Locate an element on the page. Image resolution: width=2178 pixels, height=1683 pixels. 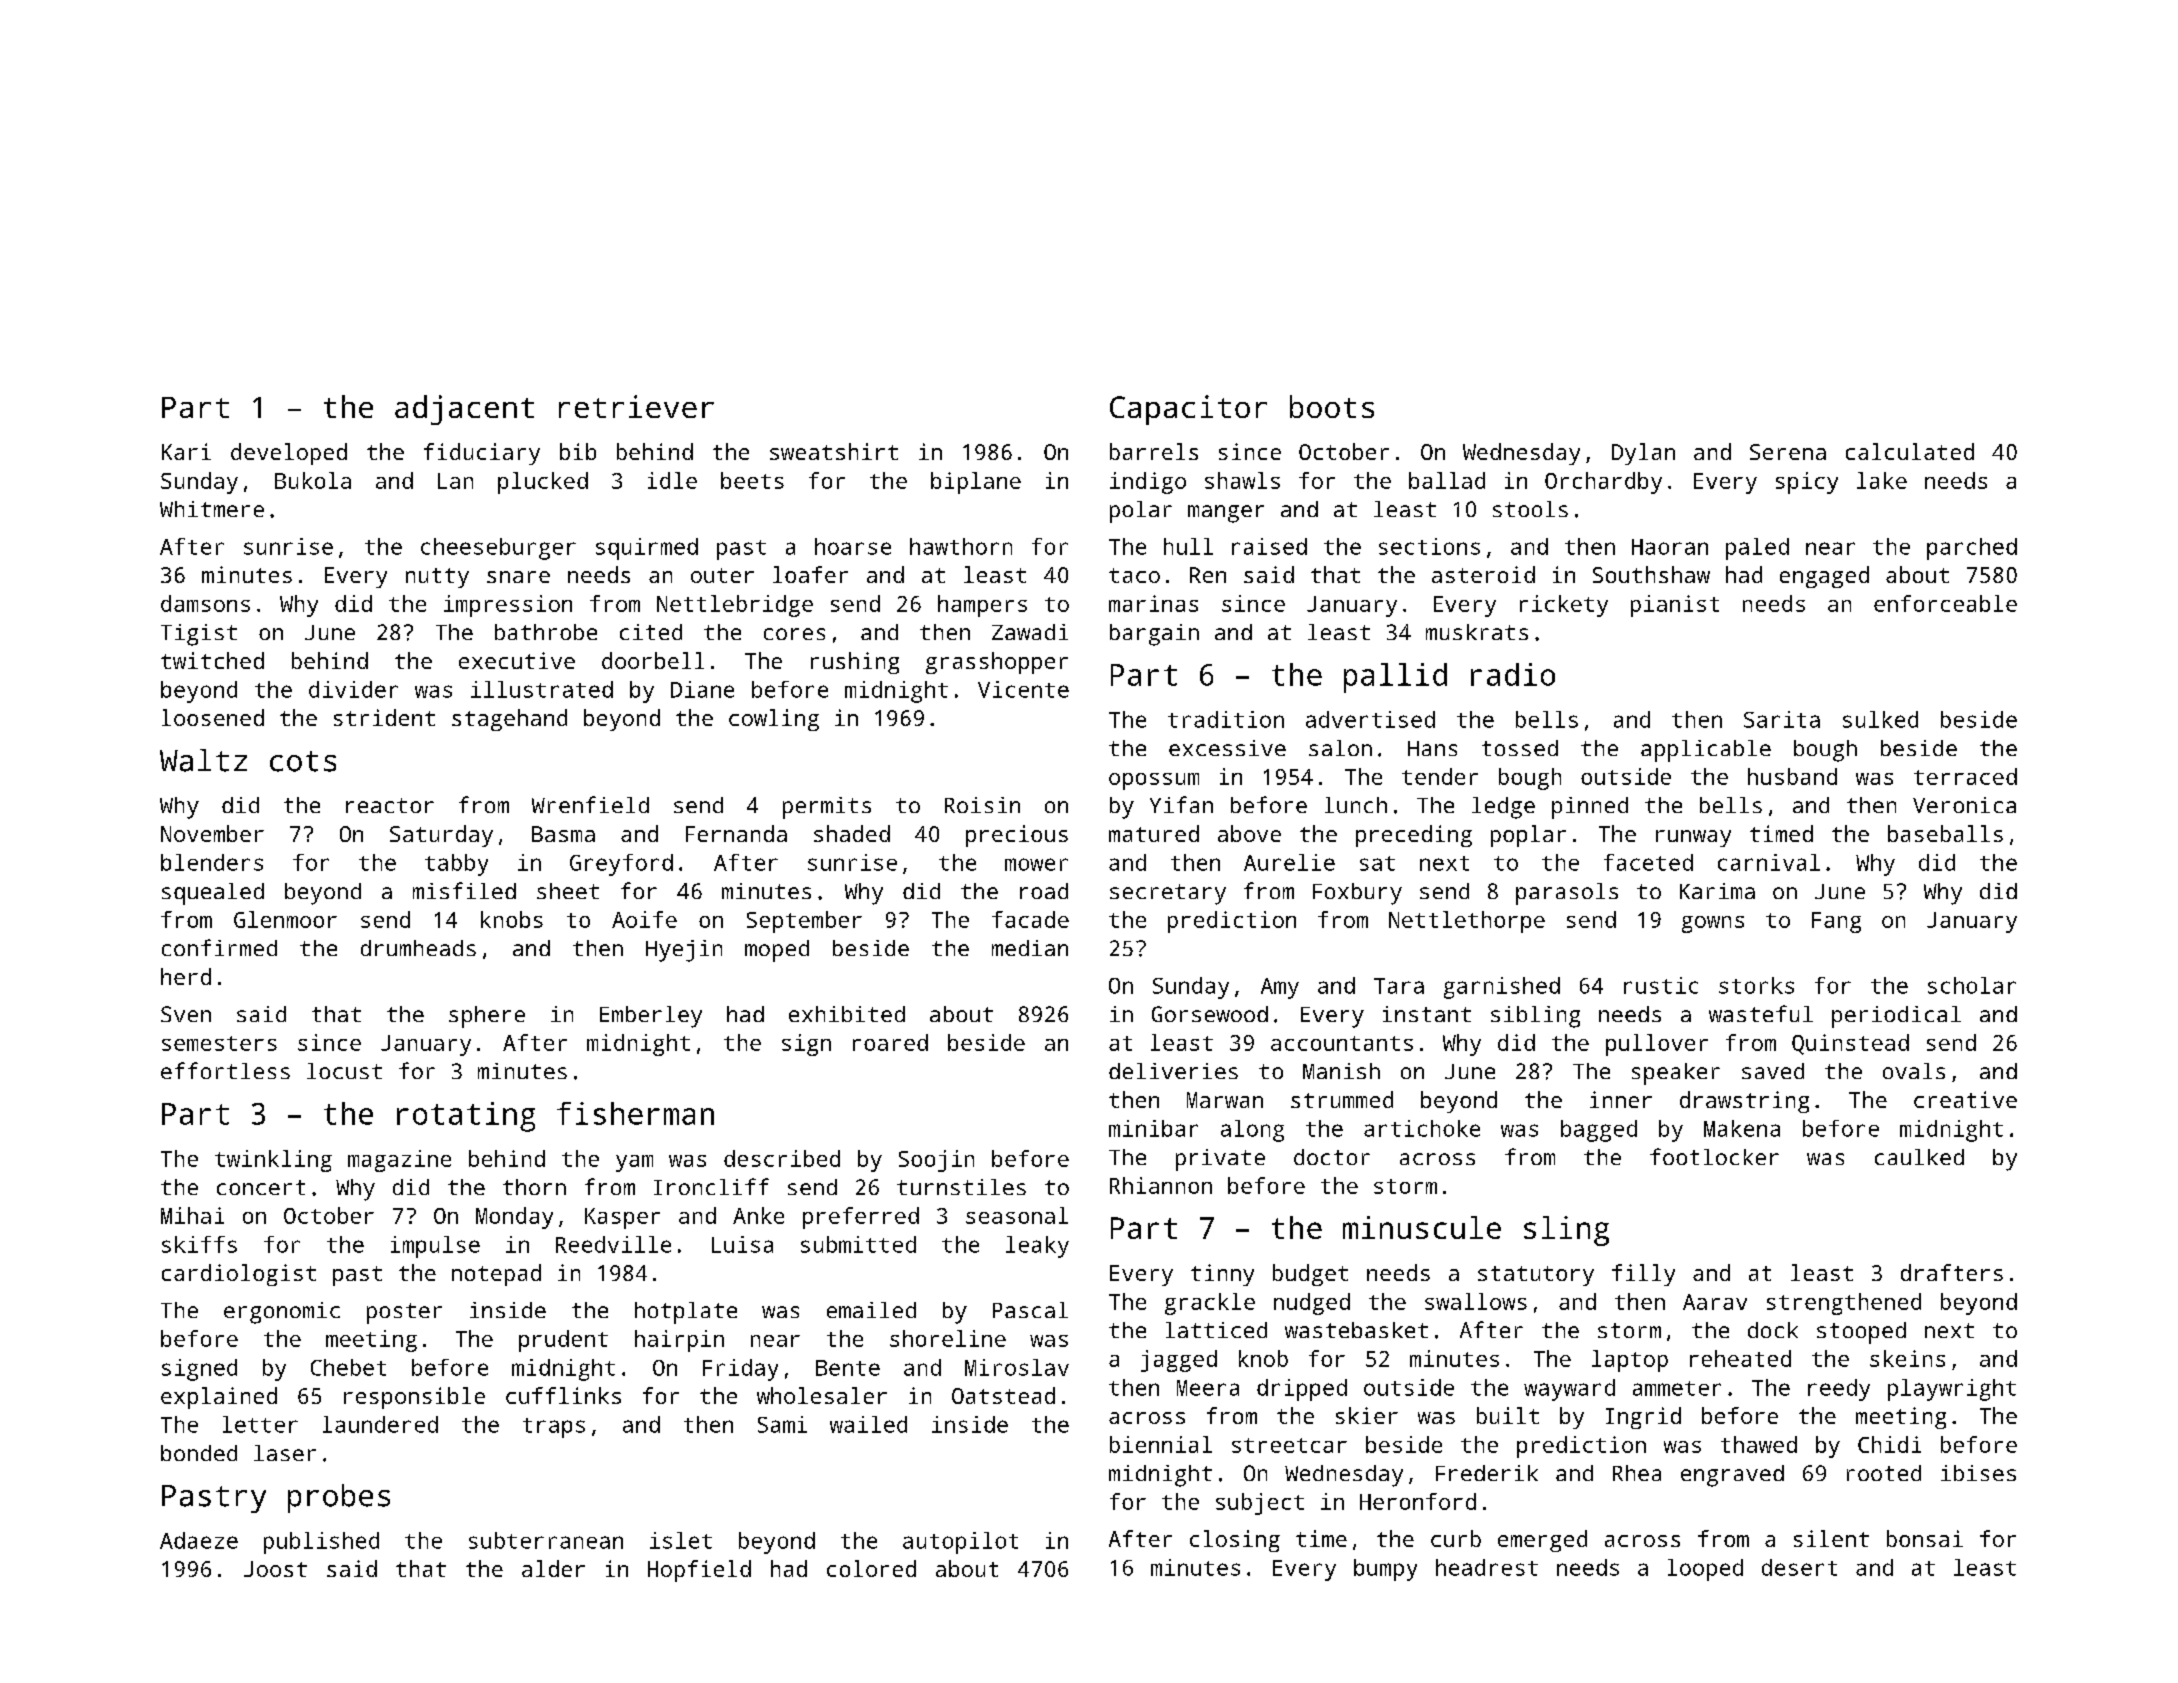
Roisin is located at coordinates (982, 805).
